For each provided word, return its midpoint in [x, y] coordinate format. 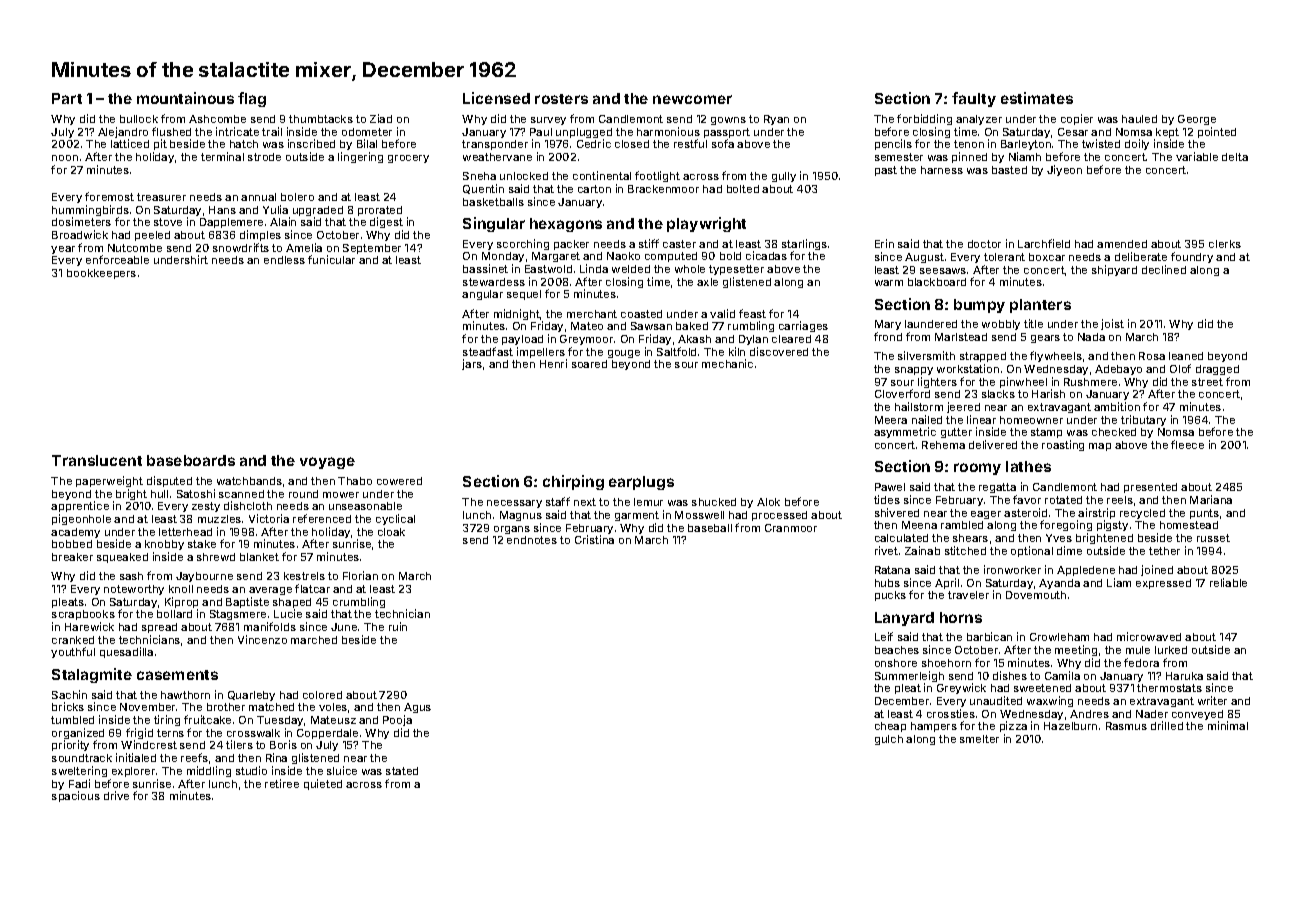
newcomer [692, 99]
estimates [1037, 98]
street [1207, 382]
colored [322, 695]
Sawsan [651, 326]
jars [472, 364]
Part [67, 98]
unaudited [996, 700]
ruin [398, 626]
